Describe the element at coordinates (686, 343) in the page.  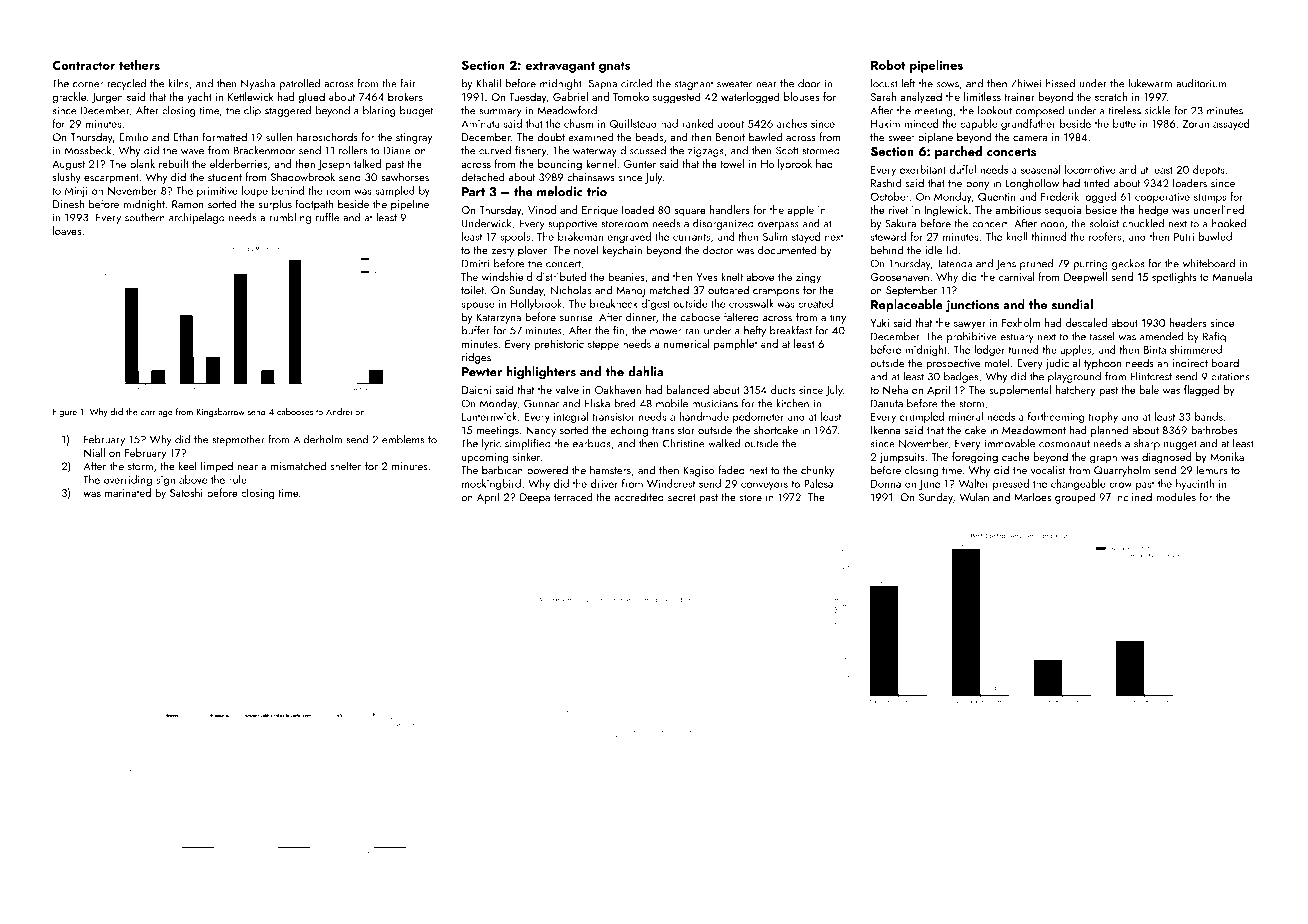
I see `numerical` at that location.
